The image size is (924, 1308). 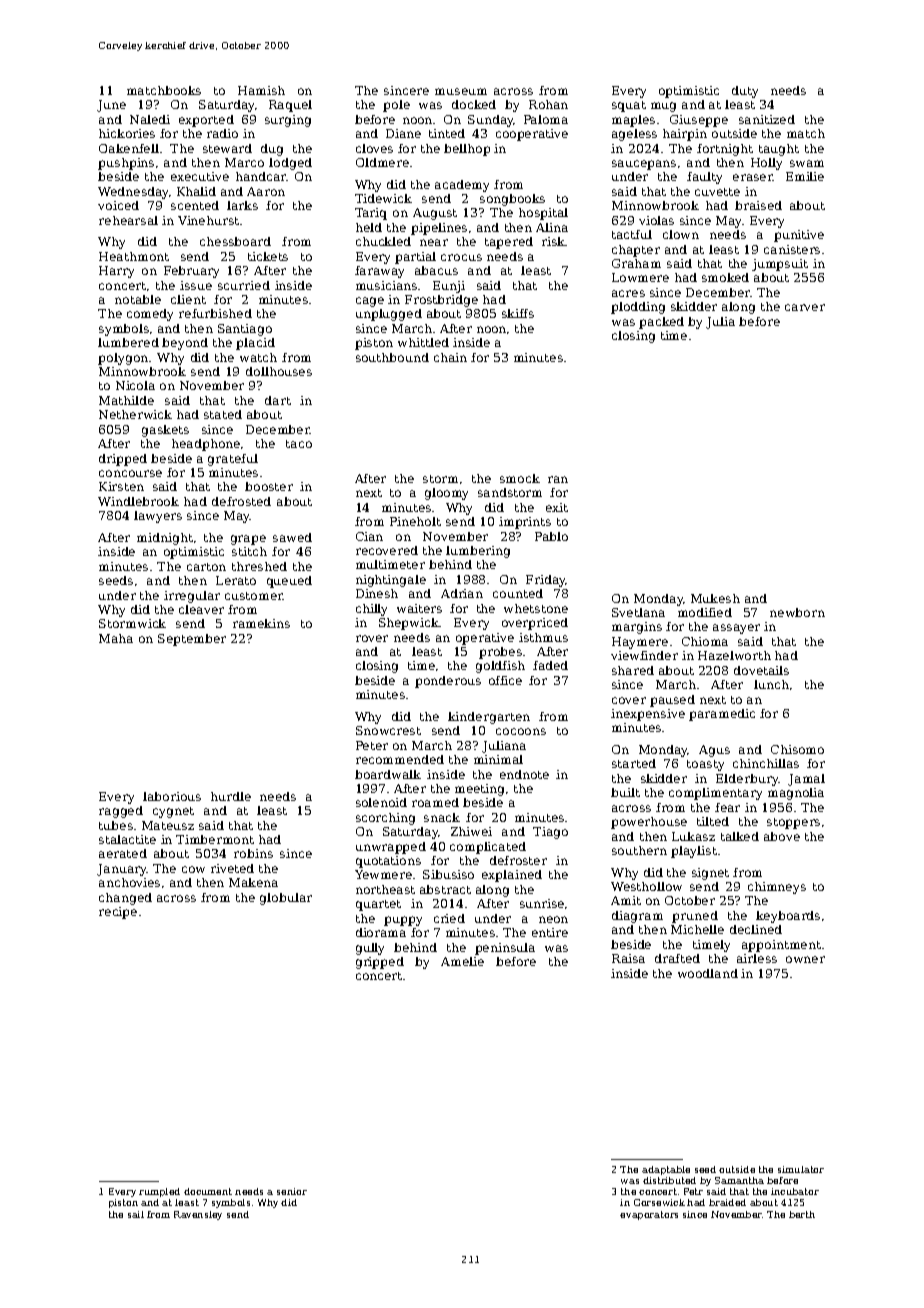 What do you see at coordinates (767, 119) in the image?
I see `sanitized` at bounding box center [767, 119].
